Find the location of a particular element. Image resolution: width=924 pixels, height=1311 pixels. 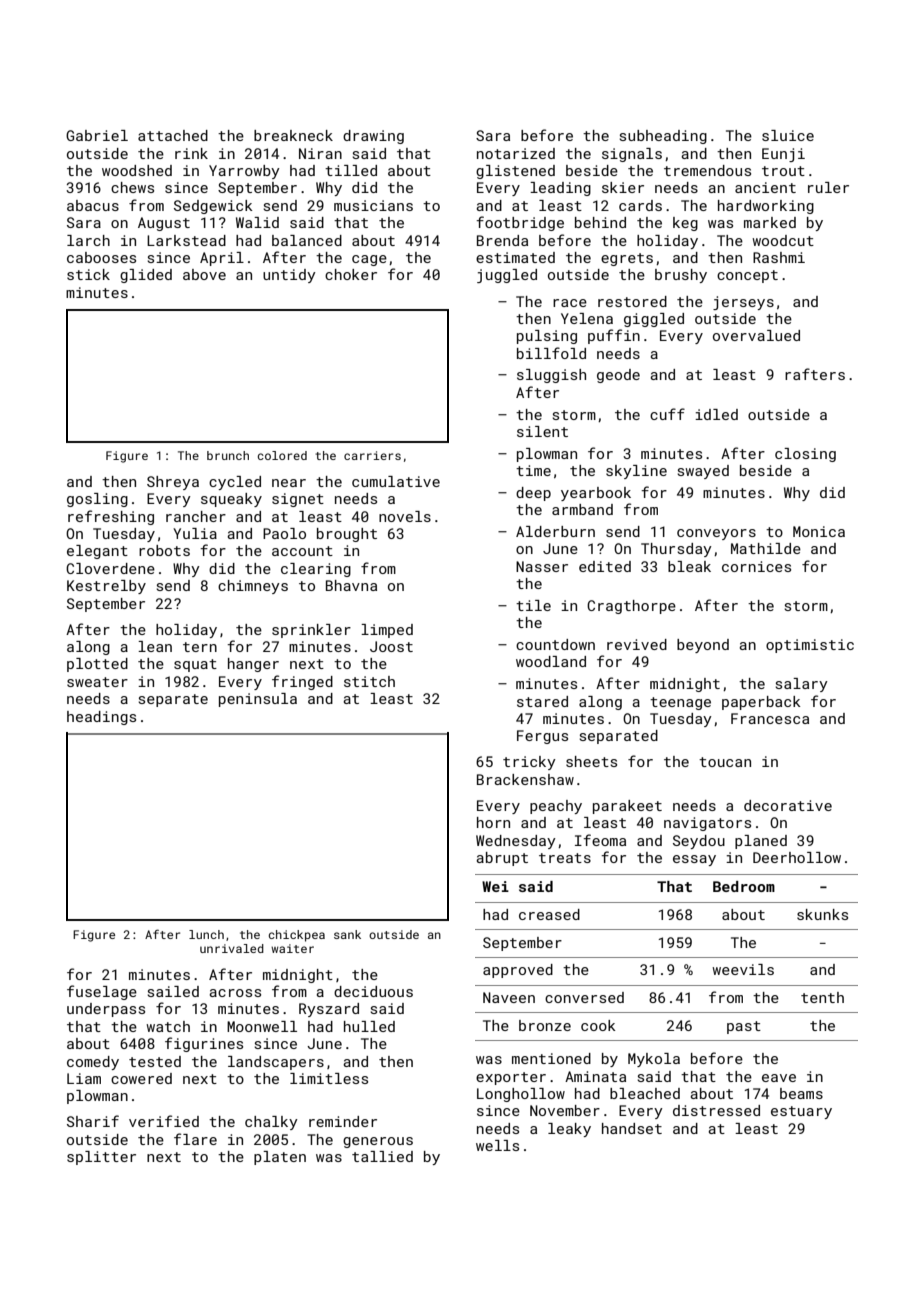

Monica is located at coordinates (819, 531).
